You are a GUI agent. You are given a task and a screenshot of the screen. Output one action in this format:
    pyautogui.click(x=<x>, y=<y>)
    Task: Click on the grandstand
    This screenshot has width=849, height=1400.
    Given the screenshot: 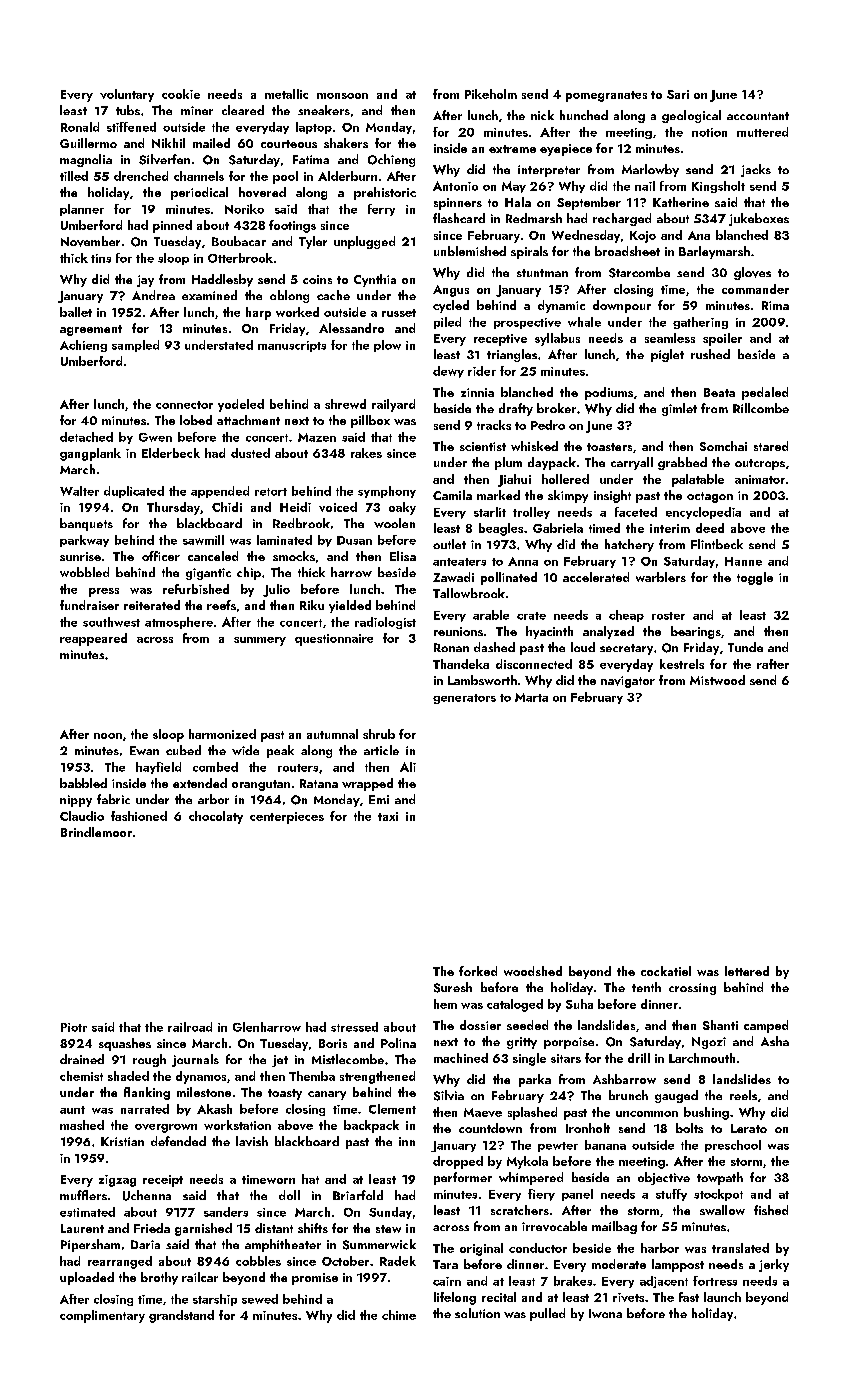 What is the action you would take?
    pyautogui.click(x=181, y=1316)
